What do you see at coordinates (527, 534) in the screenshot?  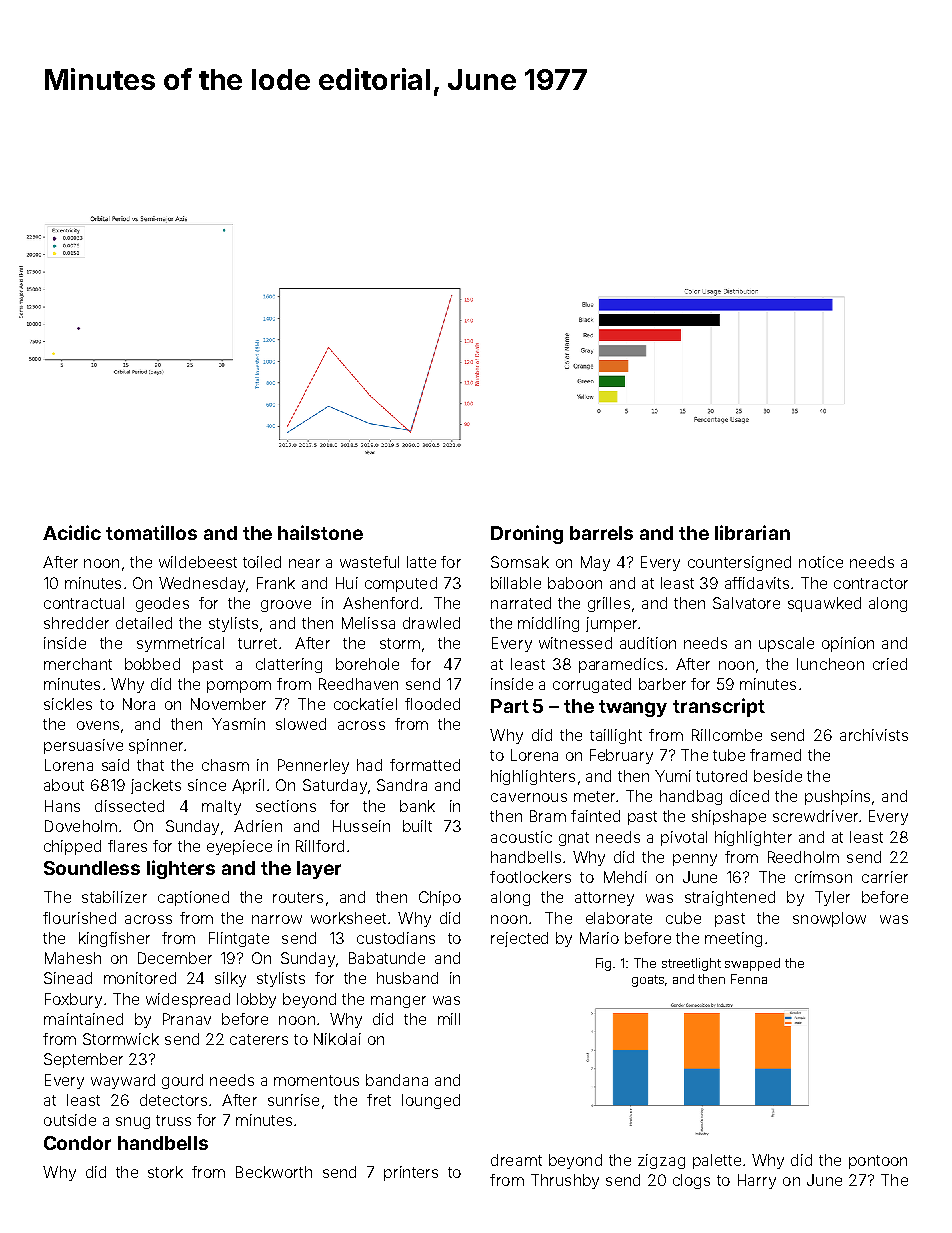 I see `Droning` at bounding box center [527, 534].
